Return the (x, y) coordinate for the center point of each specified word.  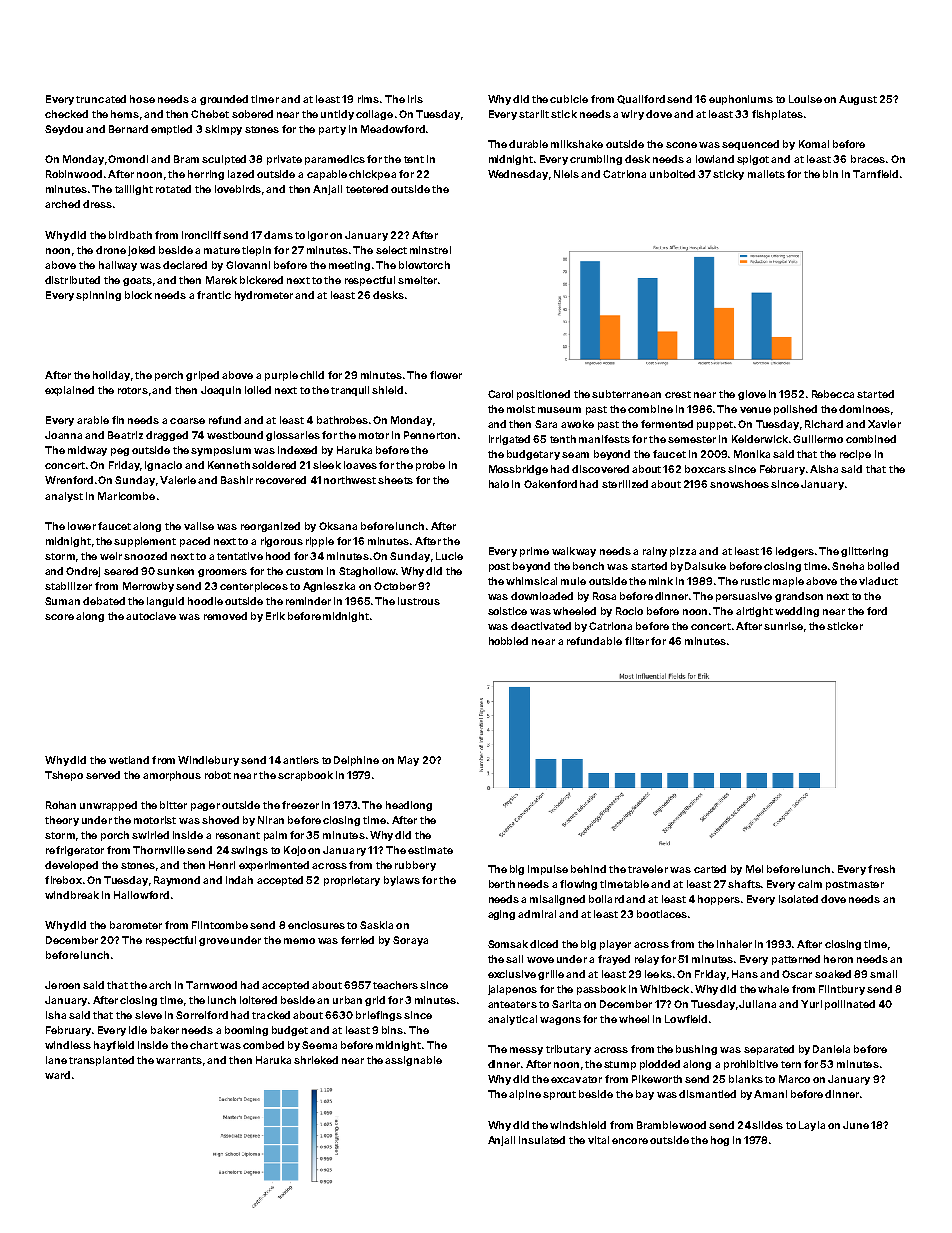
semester (692, 439)
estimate (430, 850)
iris (415, 99)
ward (57, 1075)
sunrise (783, 626)
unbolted (672, 174)
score (59, 617)
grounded (224, 100)
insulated (542, 1140)
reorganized (270, 527)
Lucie (449, 556)
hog (720, 1141)
